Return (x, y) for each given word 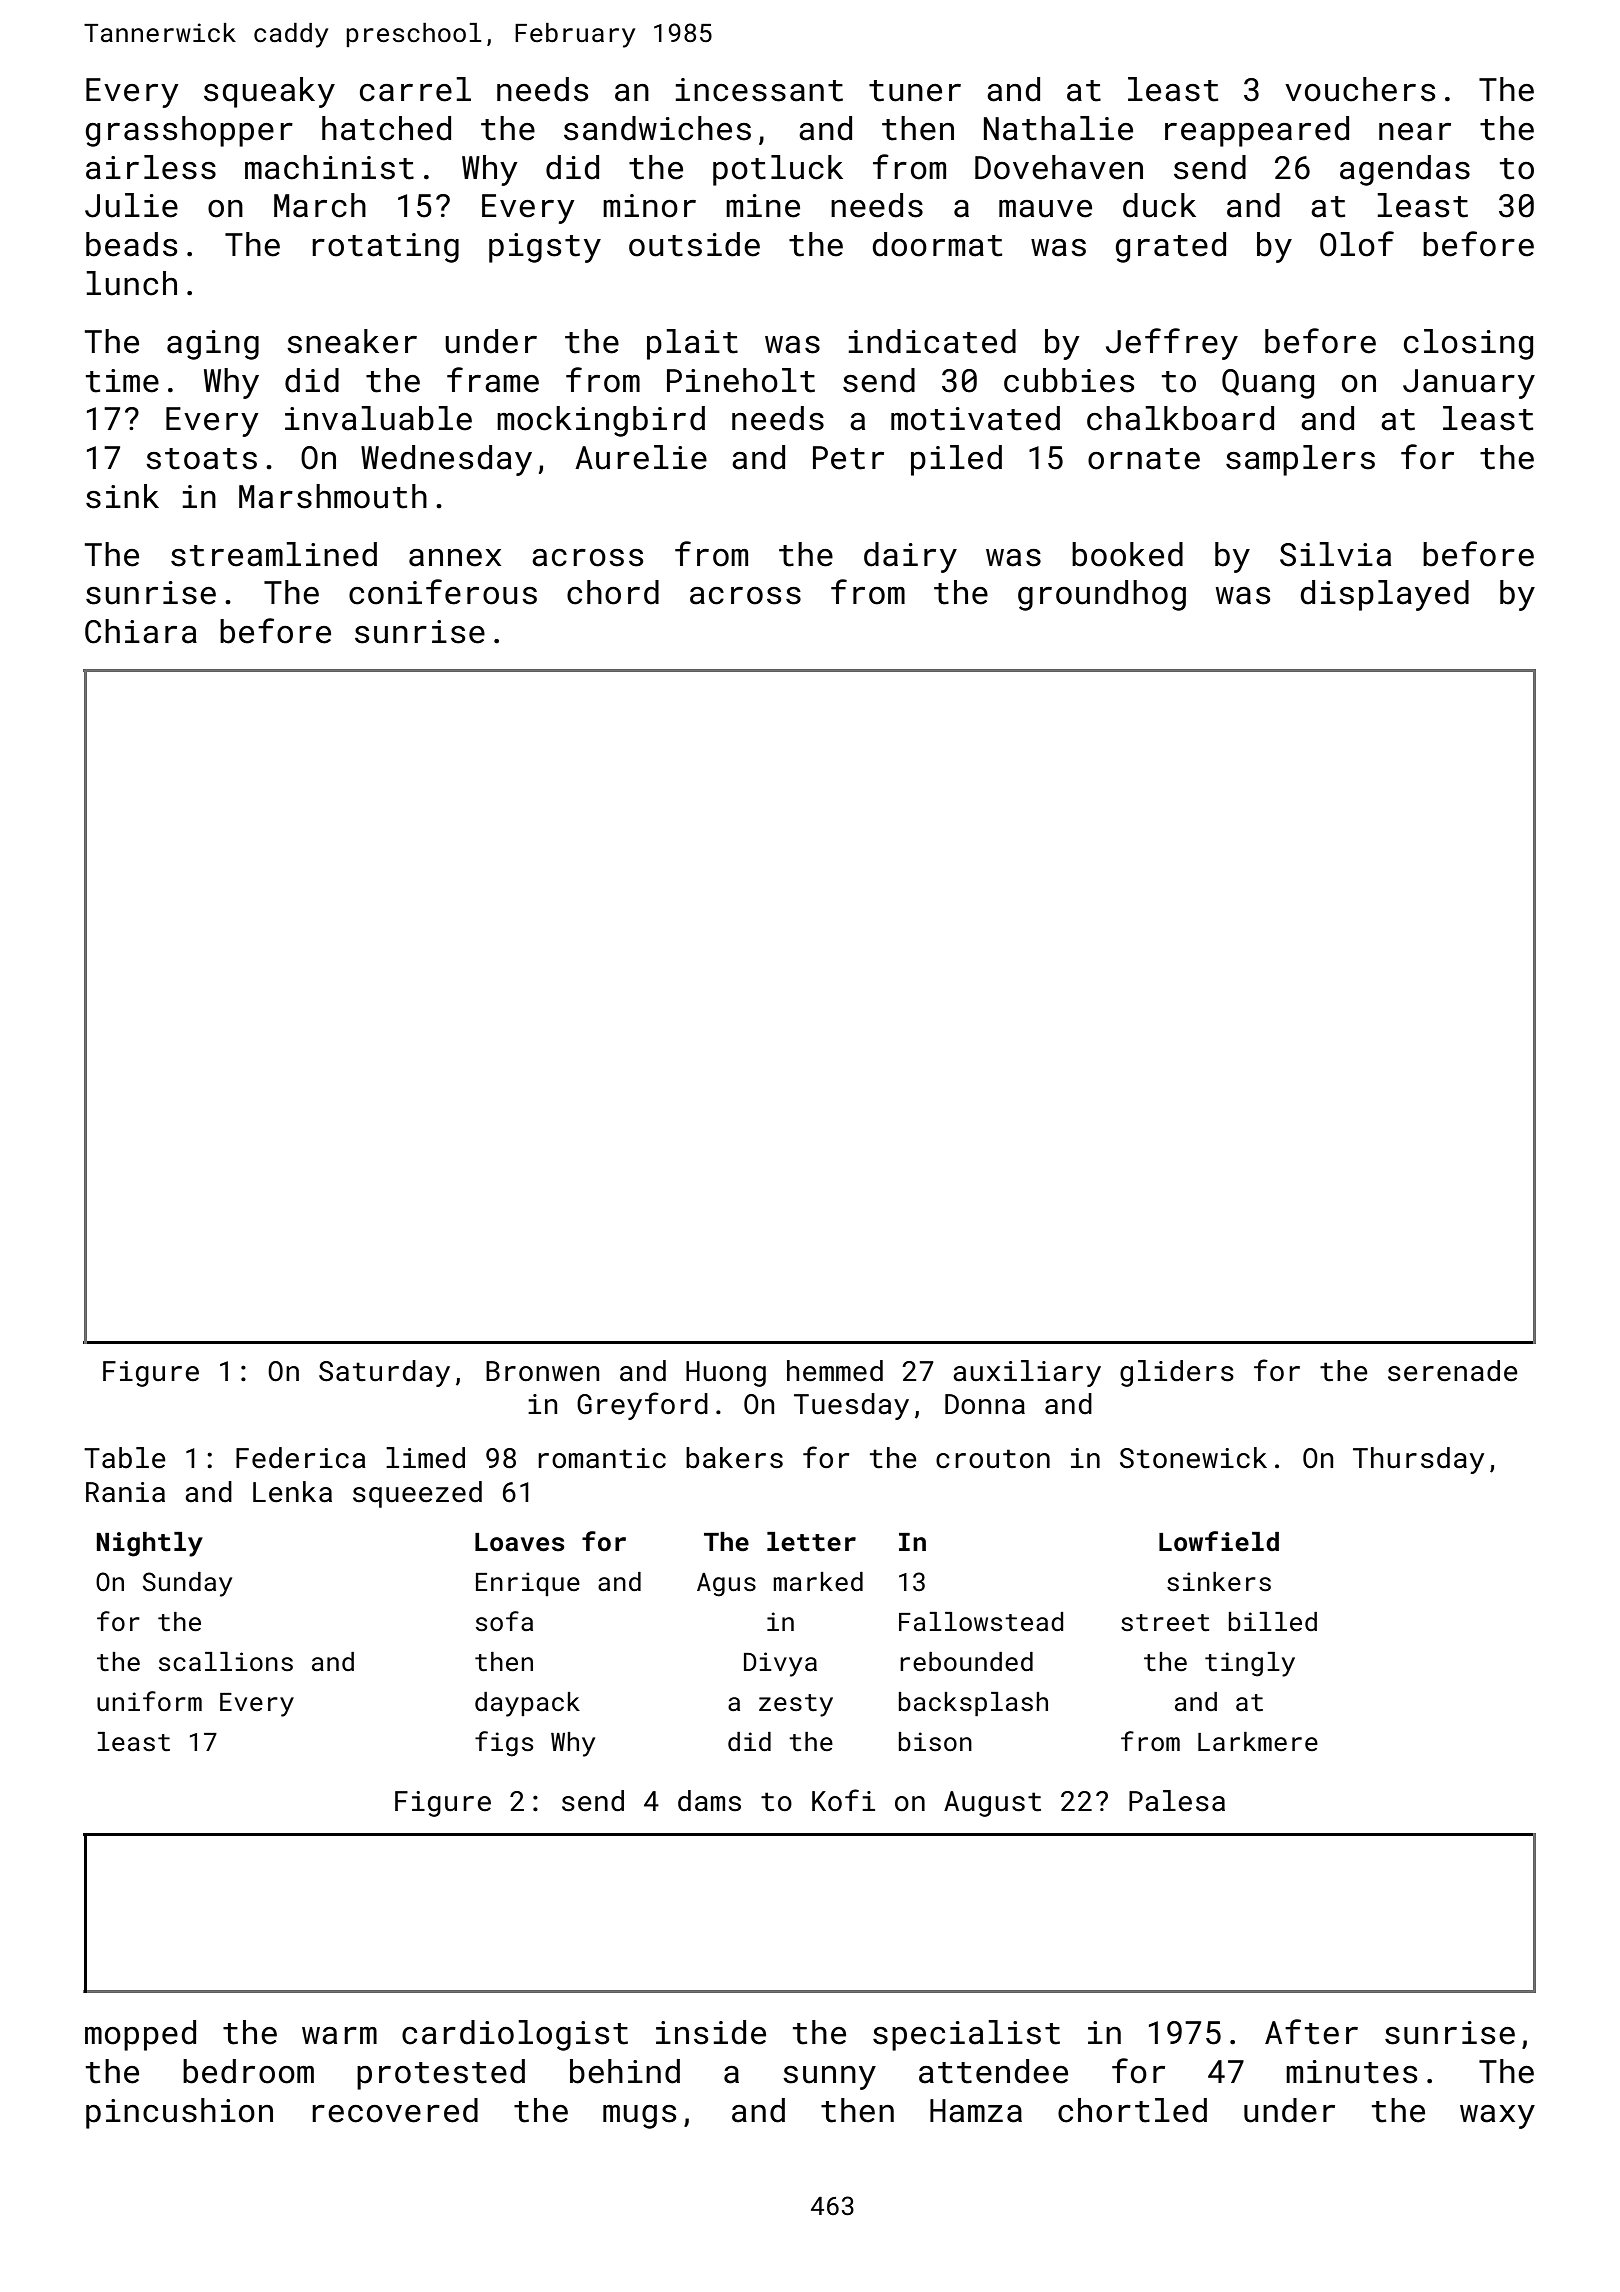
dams (709, 1801)
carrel (415, 89)
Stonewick (1193, 1458)
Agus (726, 1585)
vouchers (1360, 89)
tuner (915, 91)
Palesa (1177, 1801)
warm (339, 2036)
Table (125, 1458)
